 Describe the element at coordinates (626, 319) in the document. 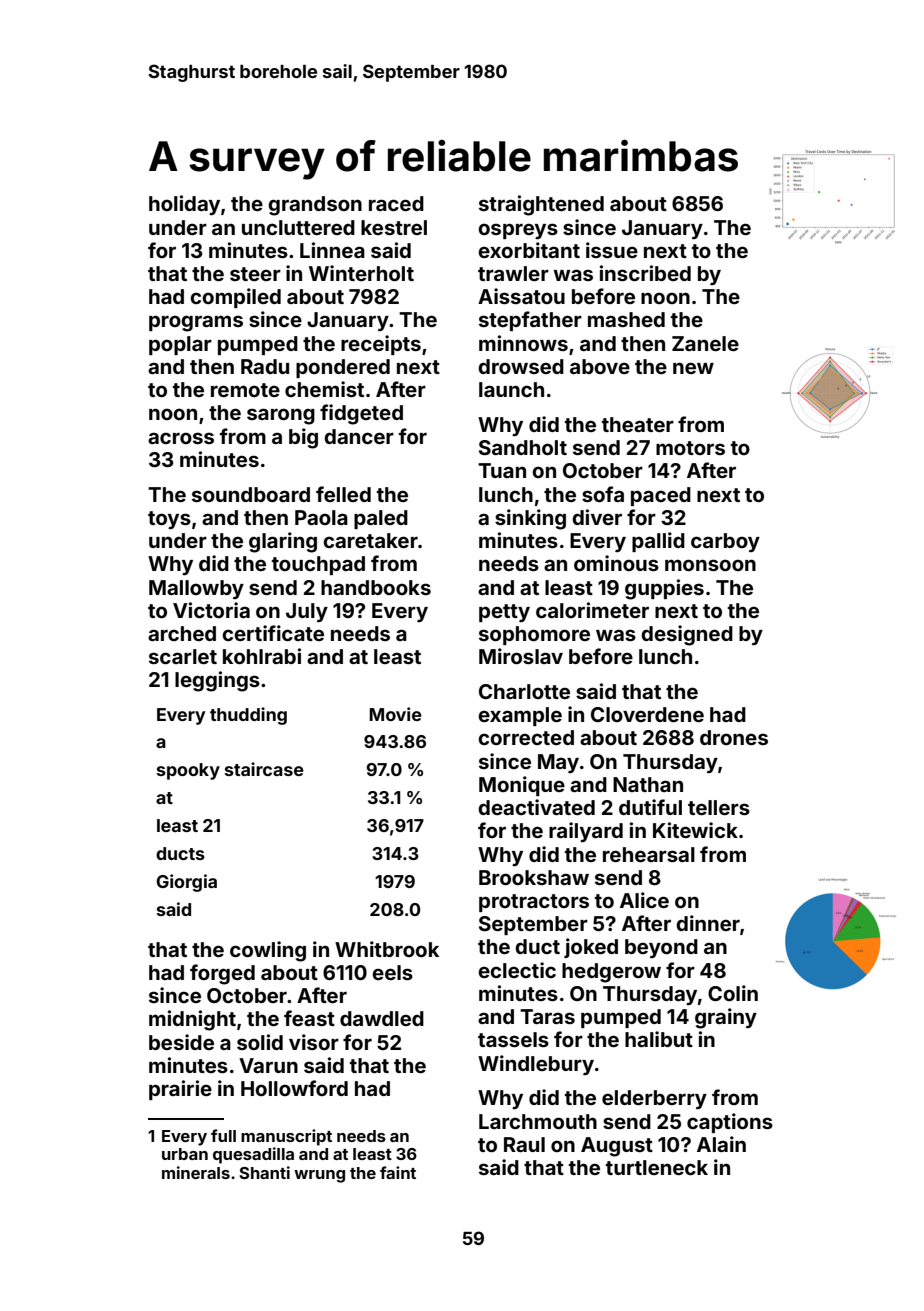

I see `mashed` at that location.
